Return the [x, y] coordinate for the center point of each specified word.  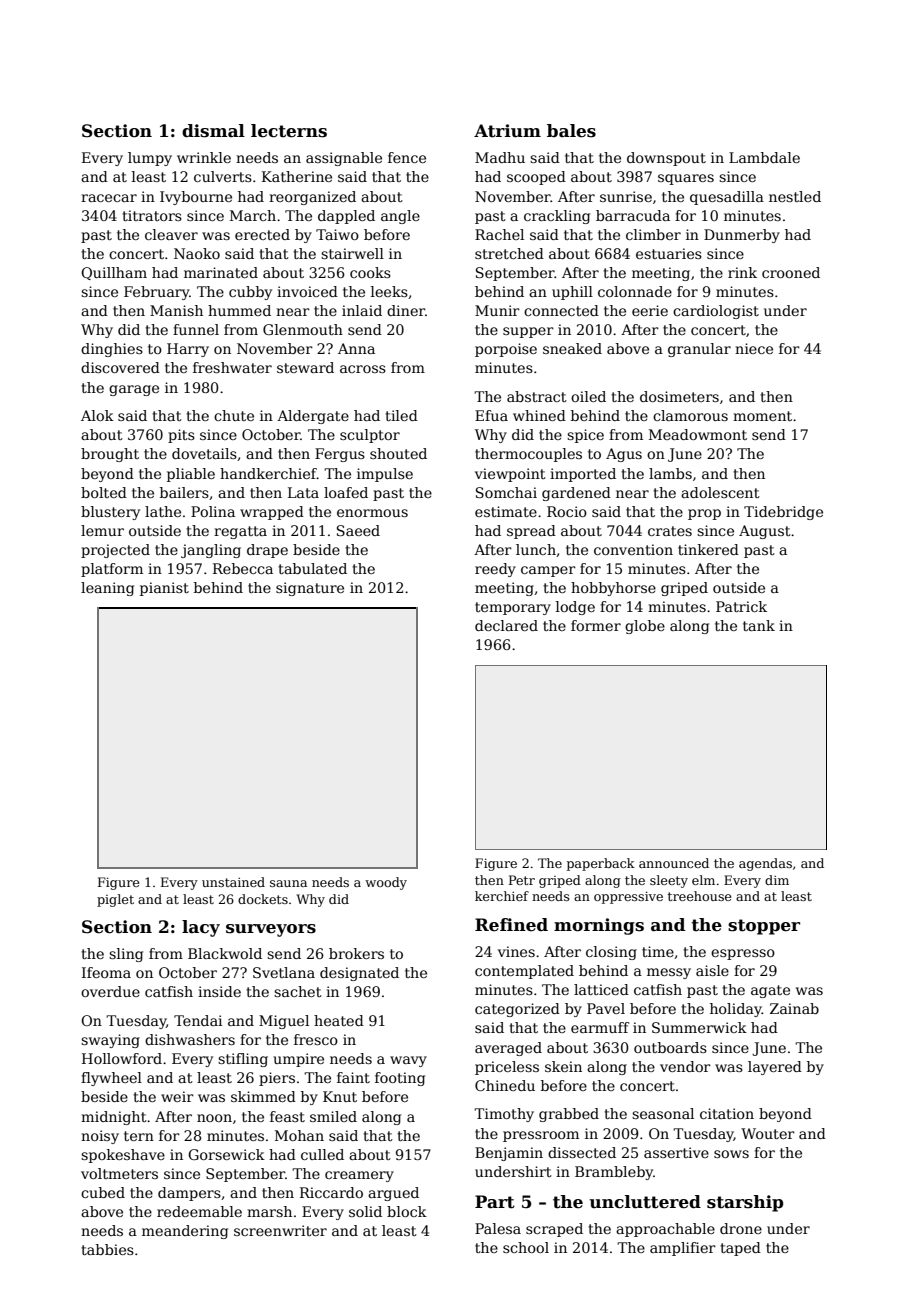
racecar [109, 198]
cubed [103, 1192]
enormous [372, 513]
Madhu [500, 157]
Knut [340, 1096]
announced [674, 863]
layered [775, 1068]
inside [219, 991]
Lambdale [764, 157]
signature [310, 589]
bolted [104, 492]
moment [762, 416]
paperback [601, 864]
